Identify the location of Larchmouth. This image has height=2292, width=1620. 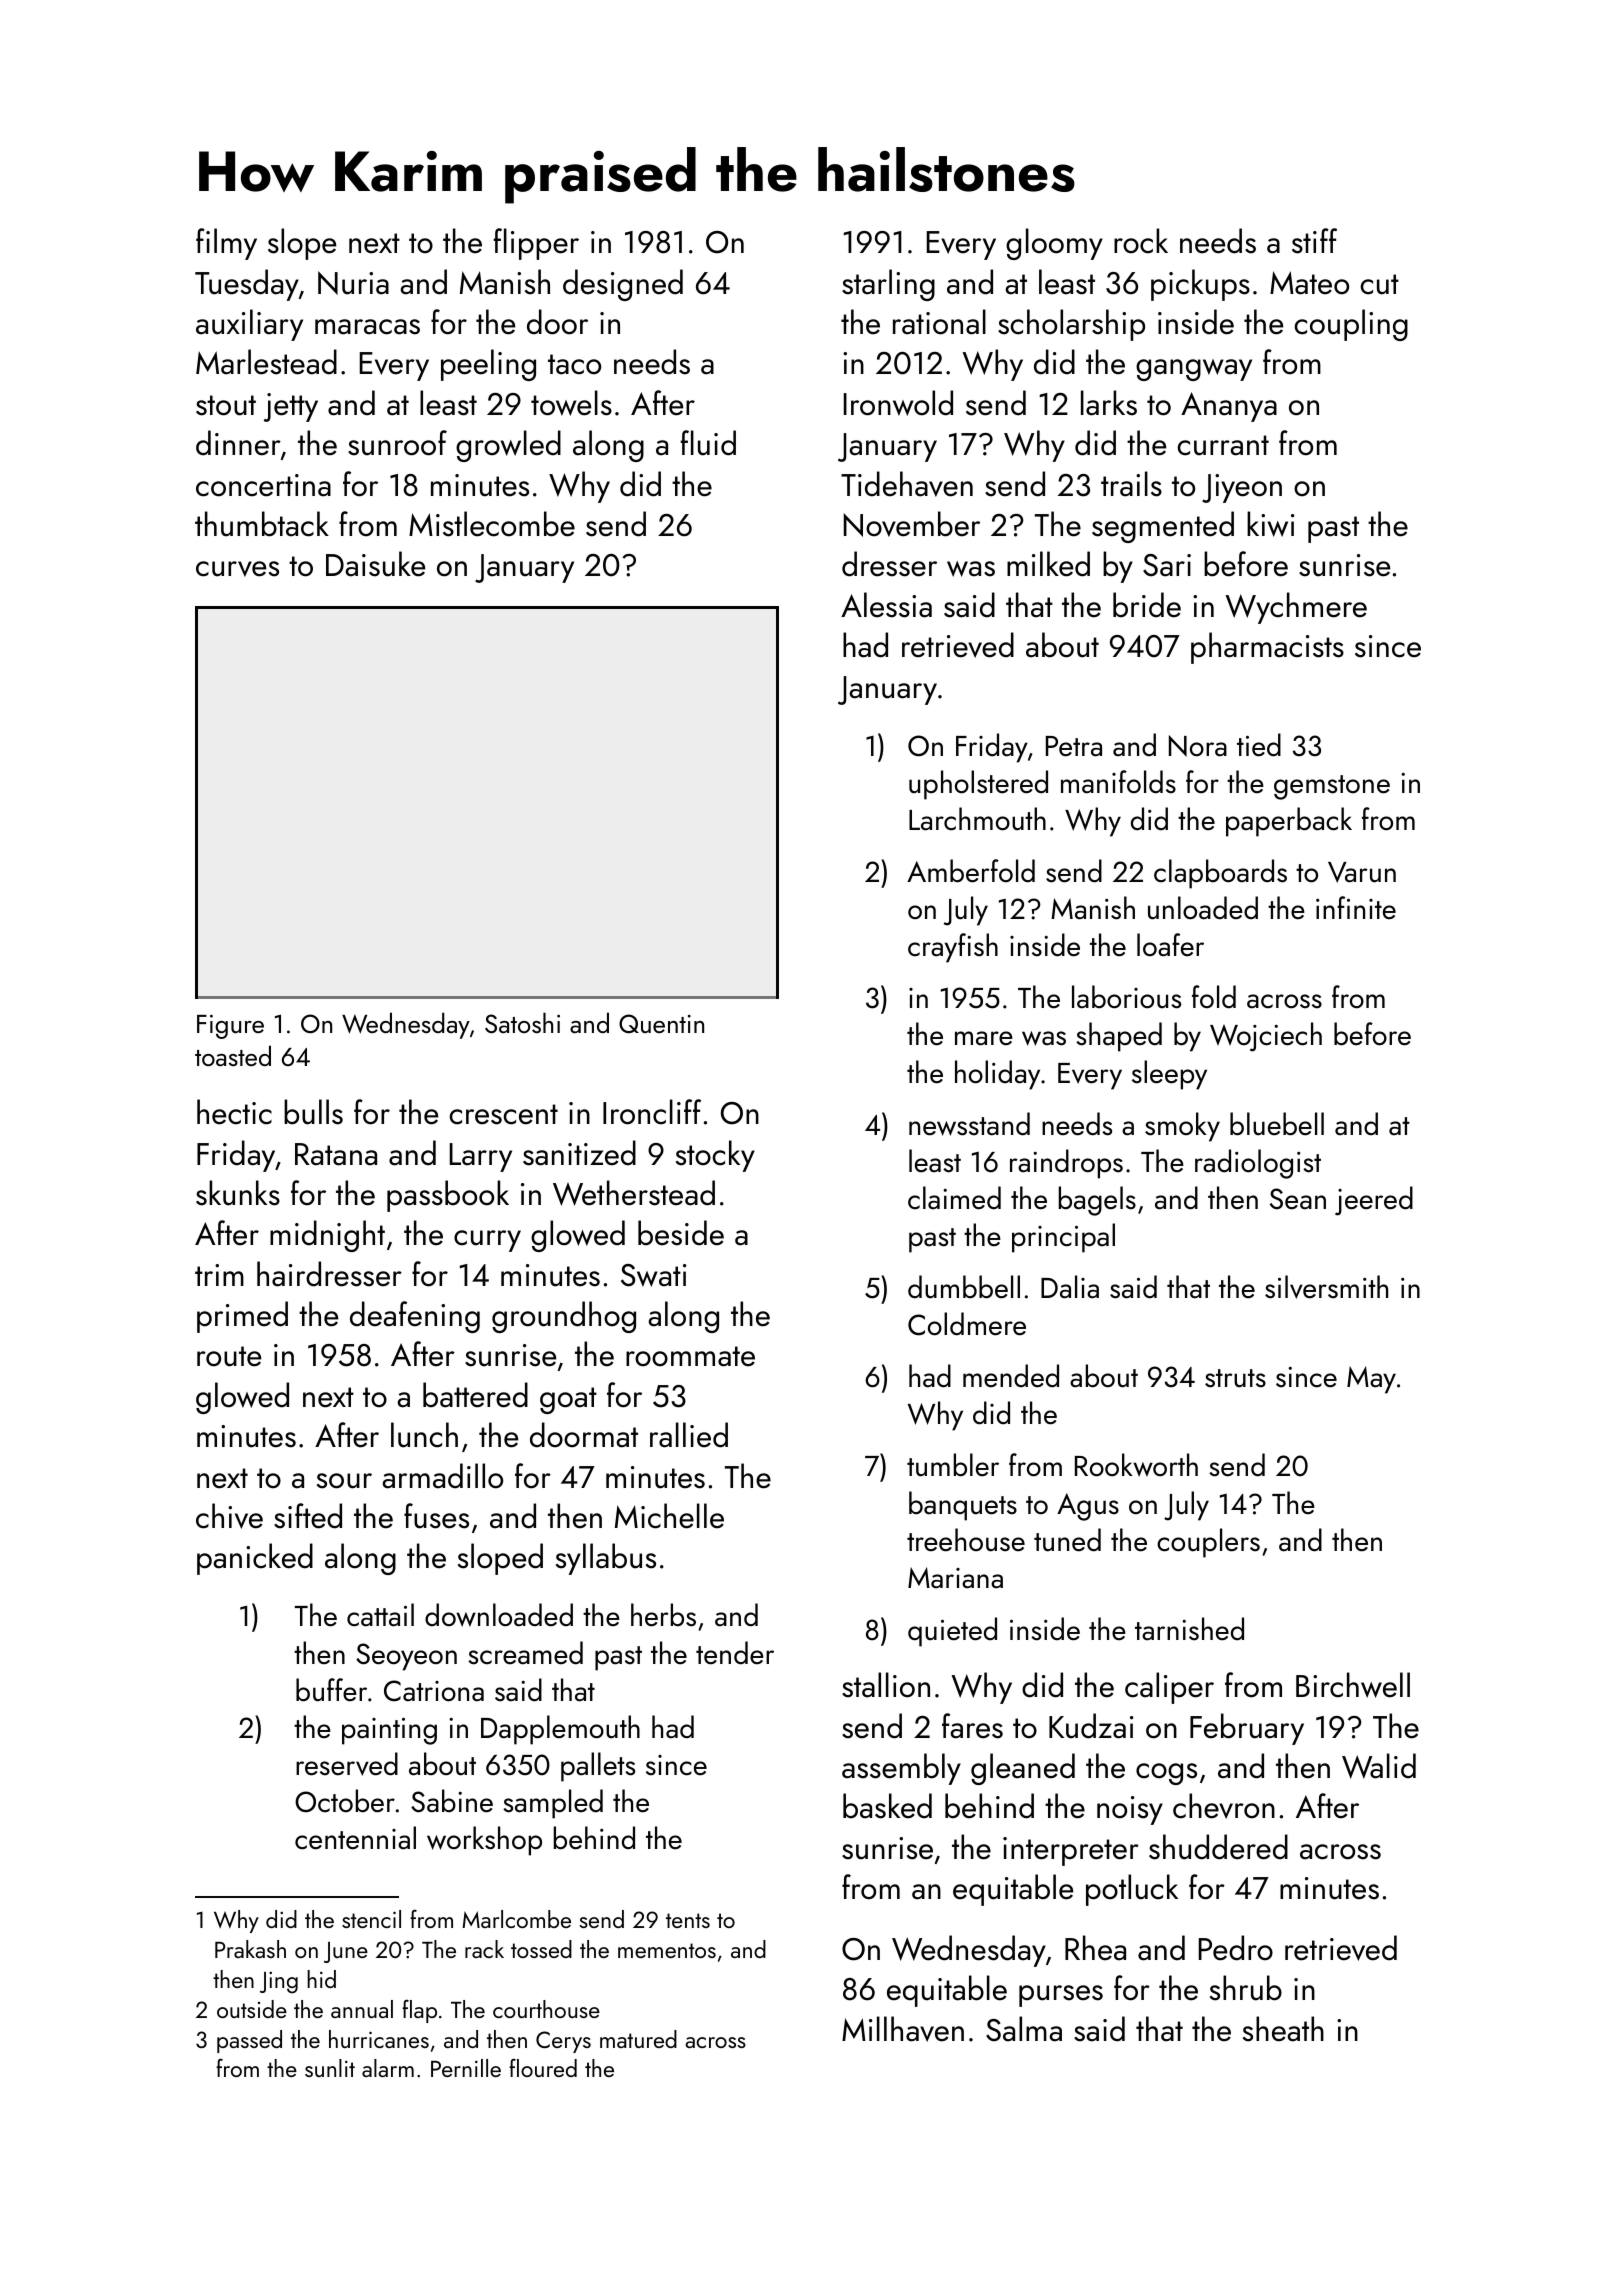
(977, 819).
